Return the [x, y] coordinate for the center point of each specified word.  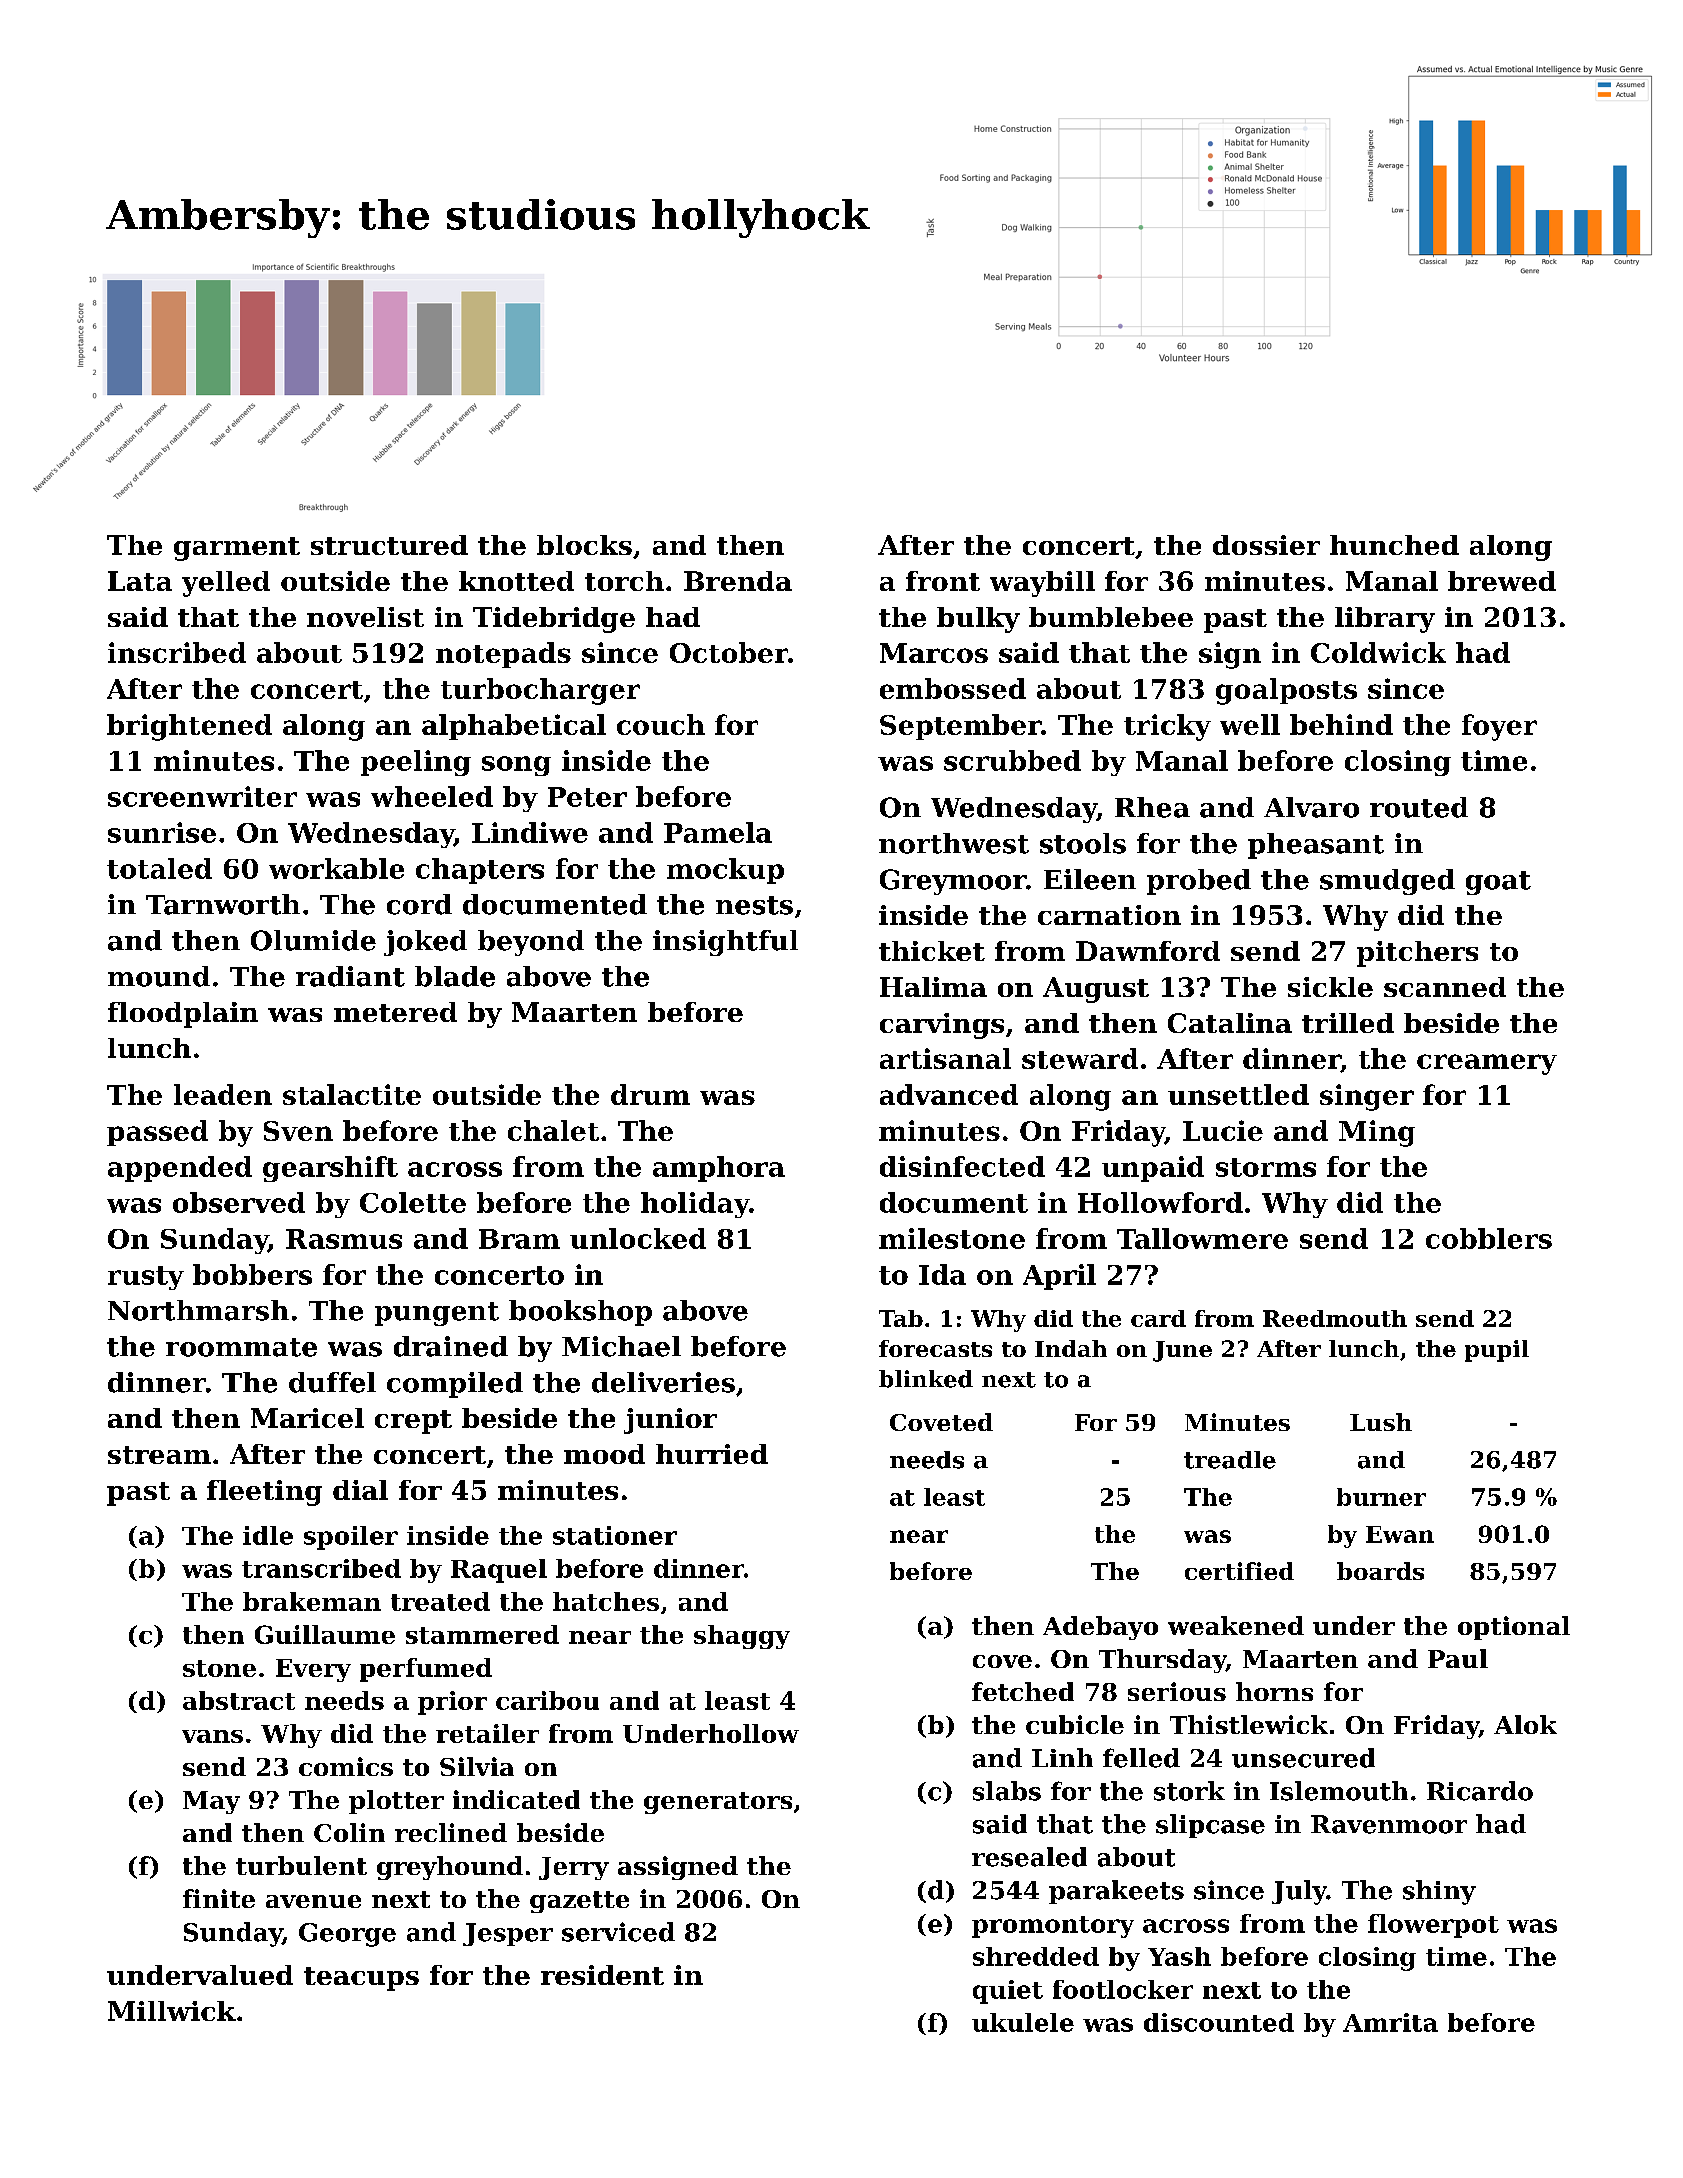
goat [1498, 883]
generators [718, 1803]
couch [661, 724]
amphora [719, 1169]
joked [425, 943]
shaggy [742, 1637]
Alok [1525, 1724]
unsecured [1303, 1758]
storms [1266, 1167]
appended [180, 1169]
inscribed [177, 652]
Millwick [172, 2011]
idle [268, 1535]
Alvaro [1311, 807]
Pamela [718, 832]
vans [212, 1736]
